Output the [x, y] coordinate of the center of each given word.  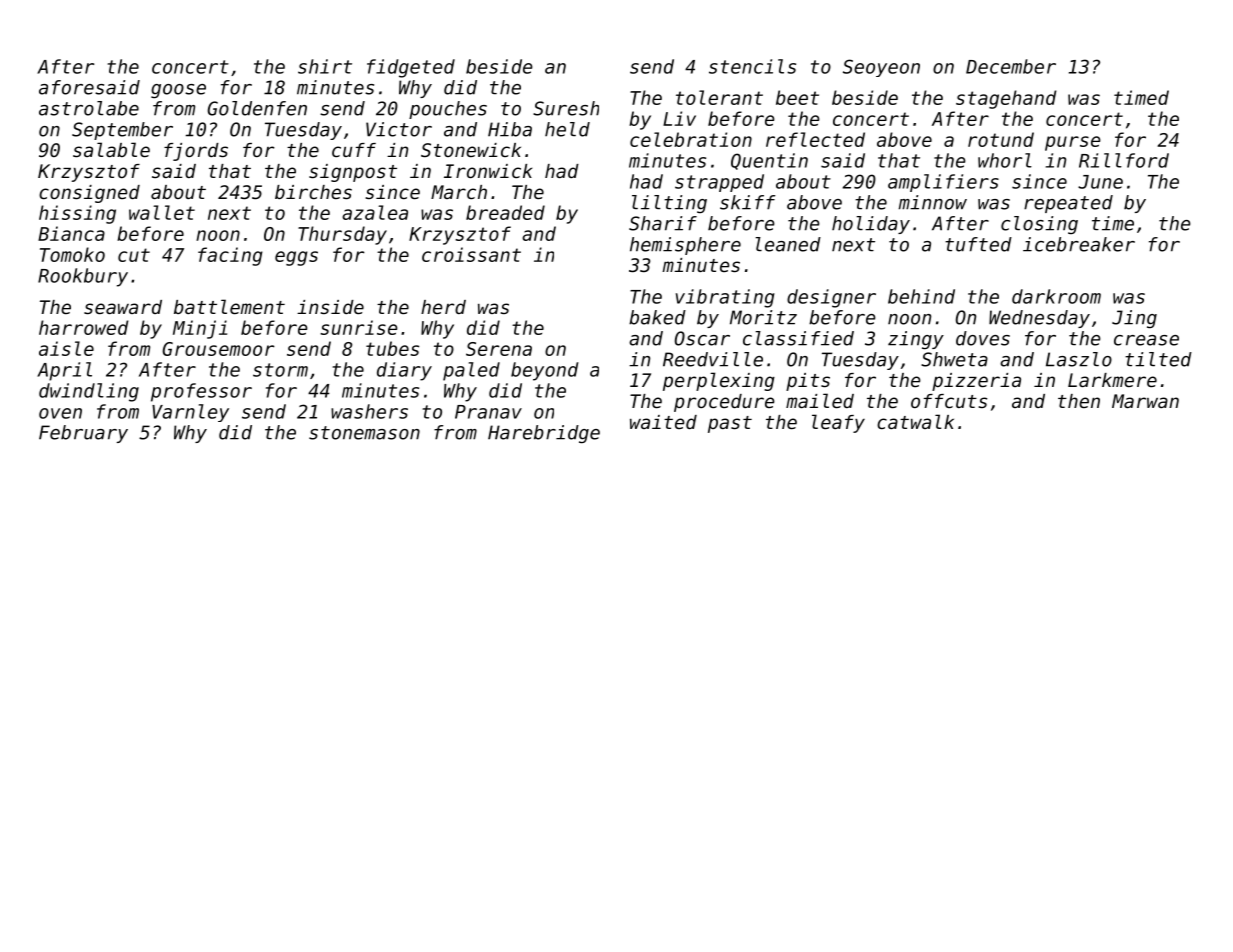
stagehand [1006, 99]
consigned [89, 194]
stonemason [364, 433]
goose [178, 91]
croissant [471, 254]
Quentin [769, 161]
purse [1073, 143]
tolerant [719, 97]
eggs [296, 258]
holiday [871, 225]
